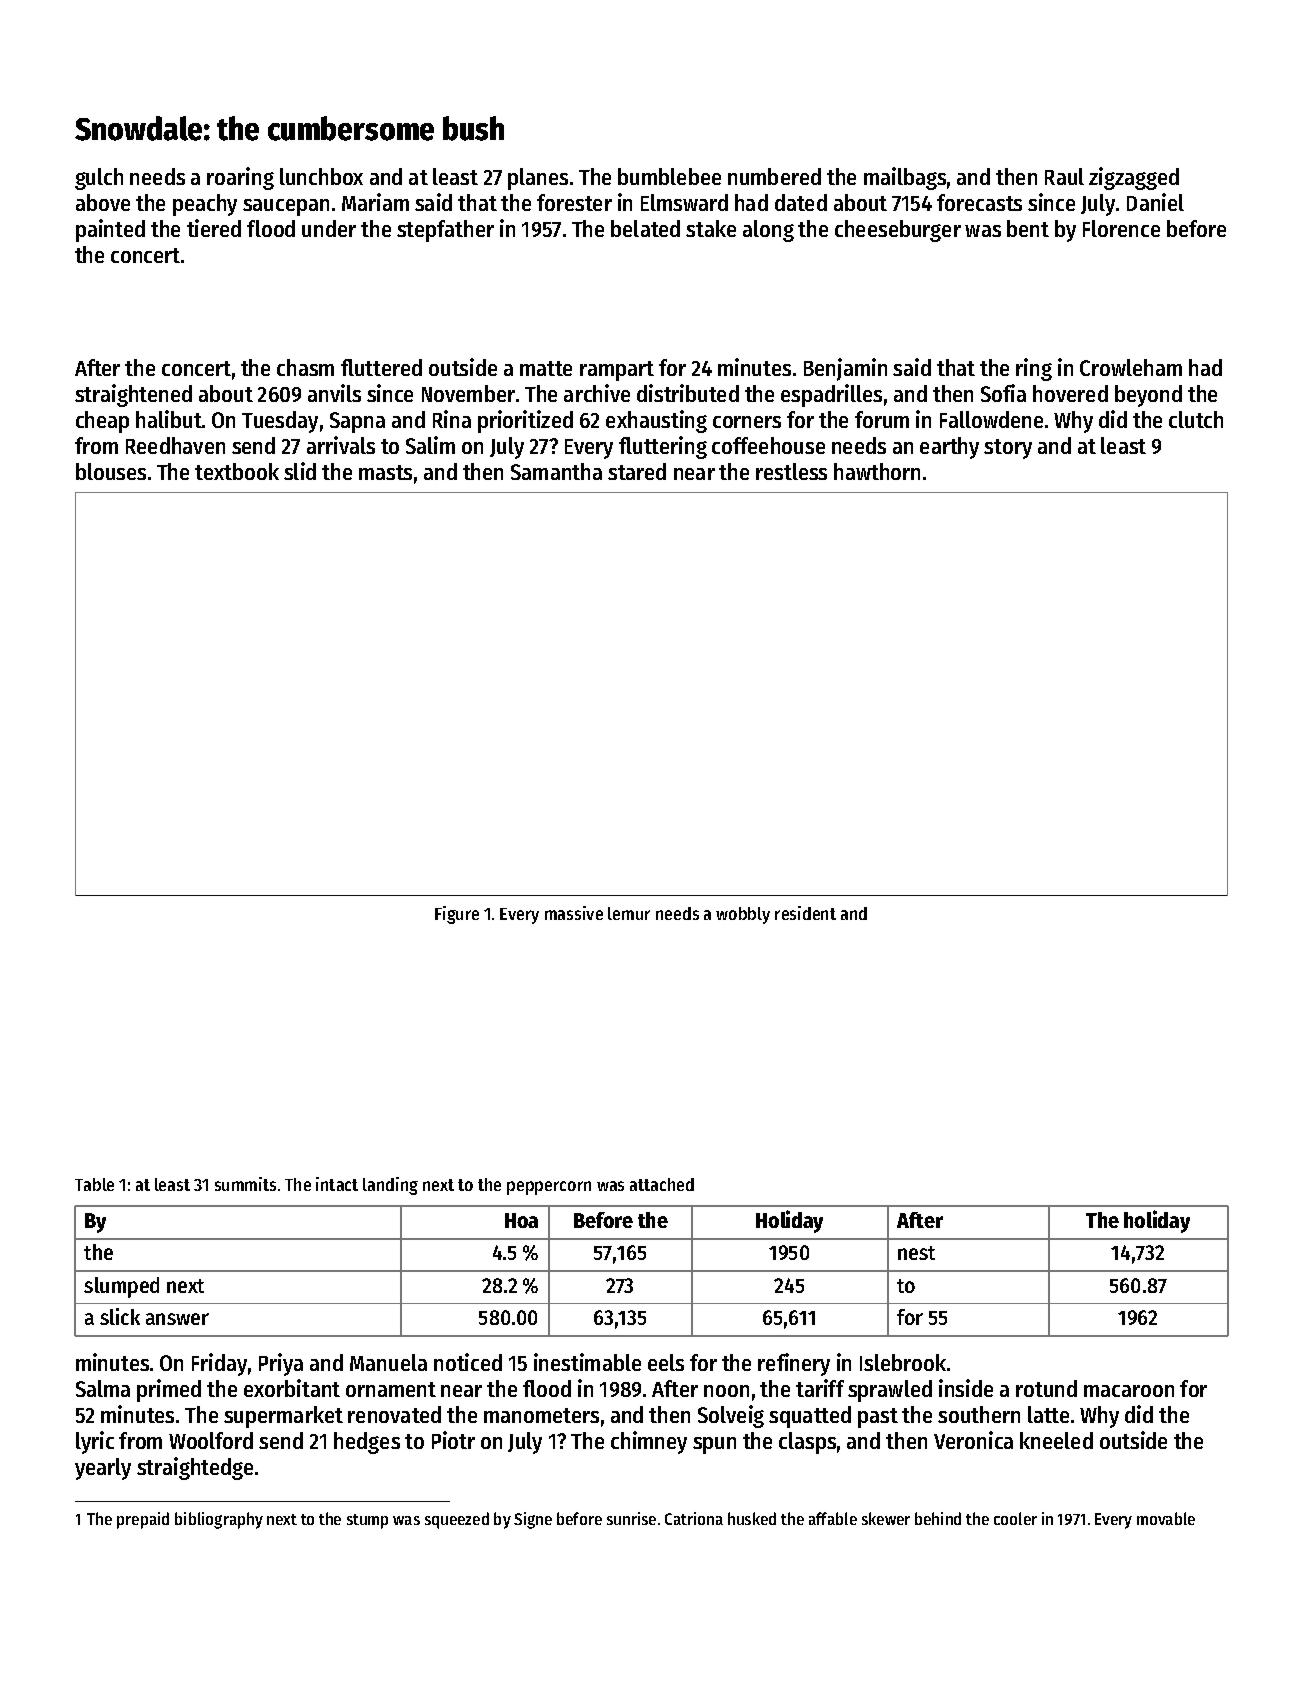 The image size is (1303, 1686). I want to click on blouses, so click(111, 471).
